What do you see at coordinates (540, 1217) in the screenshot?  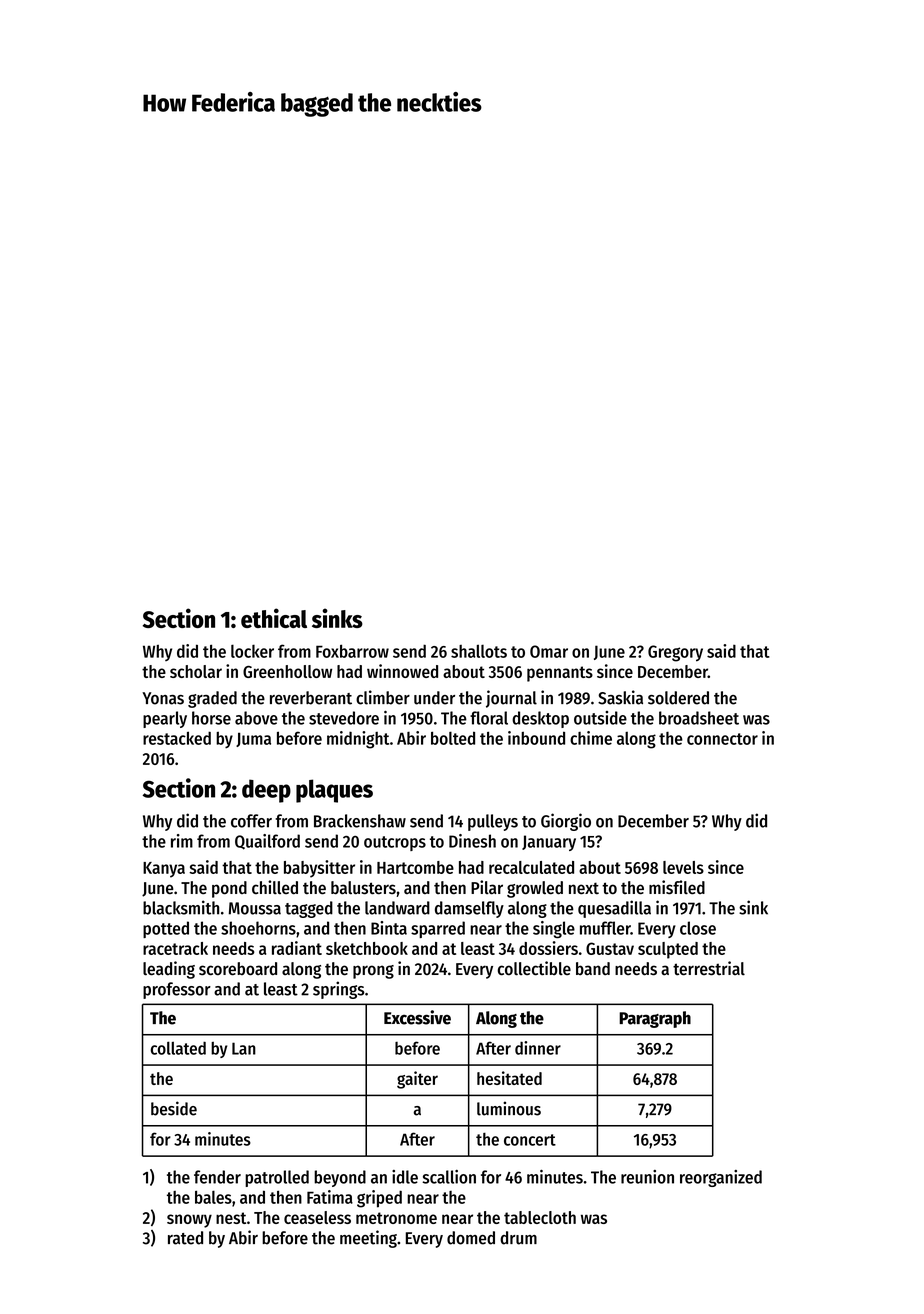 I see `tablecloth` at bounding box center [540, 1217].
